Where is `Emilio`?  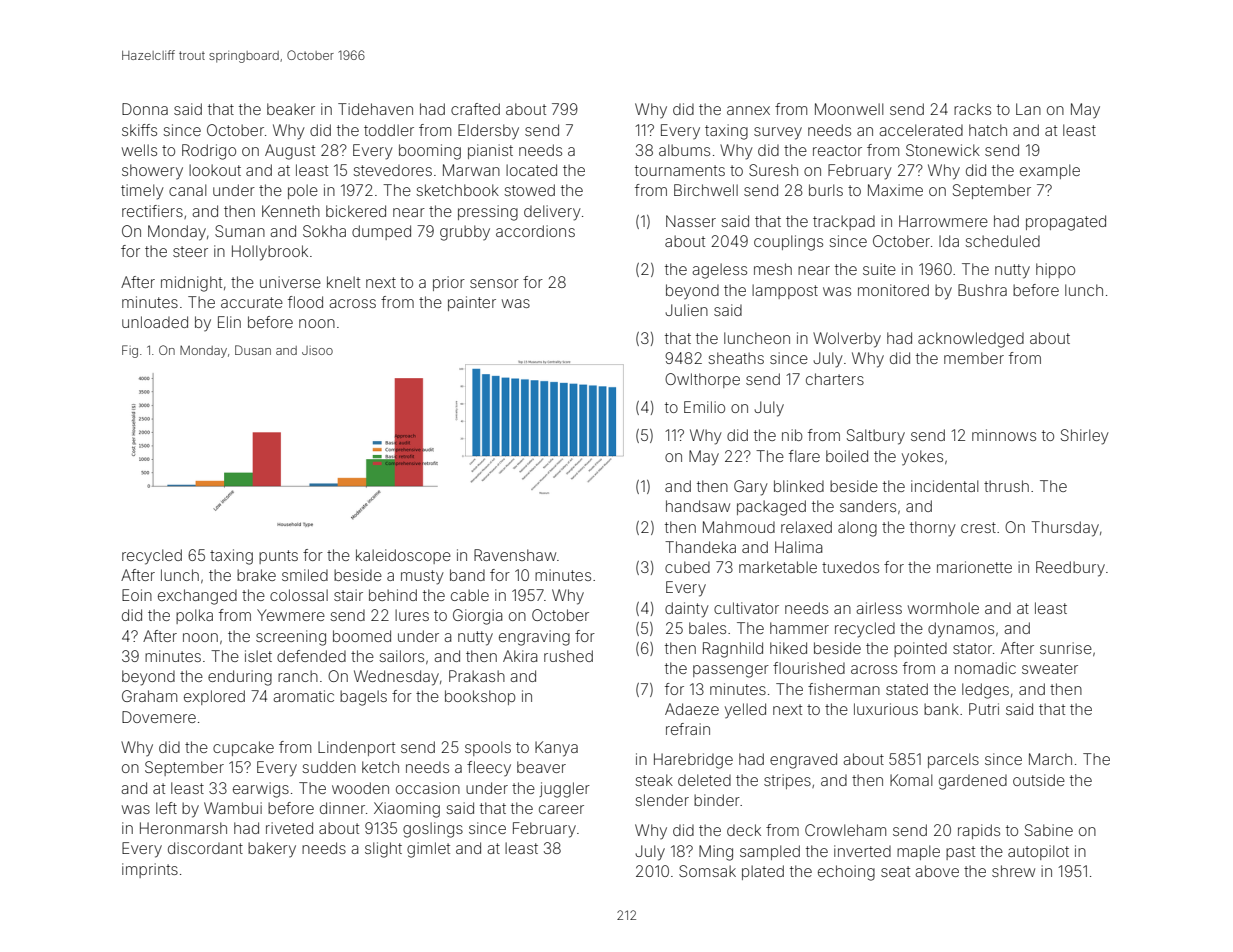
Emilio is located at coordinates (704, 407).
